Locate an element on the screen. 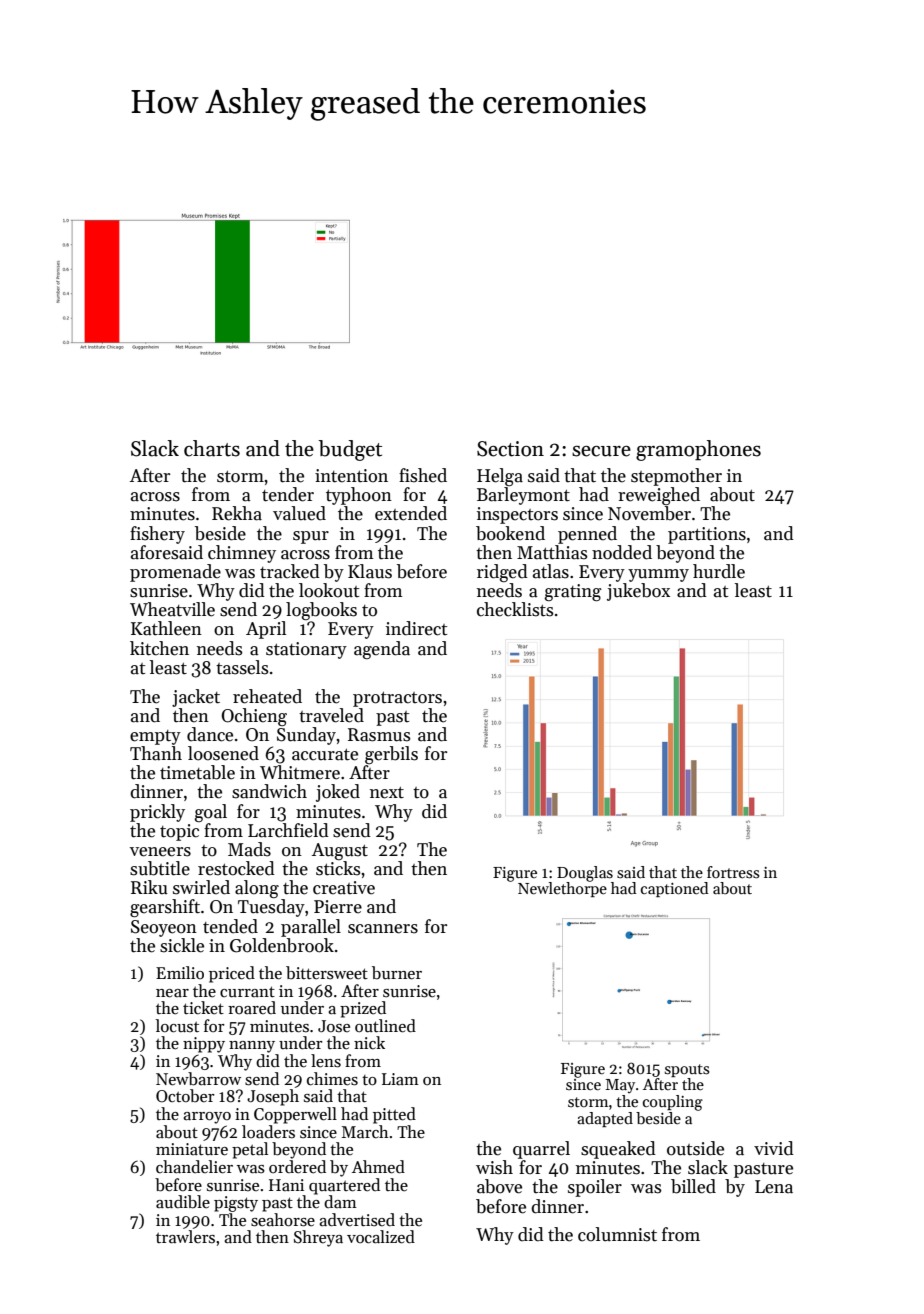  fishery is located at coordinates (157, 535).
